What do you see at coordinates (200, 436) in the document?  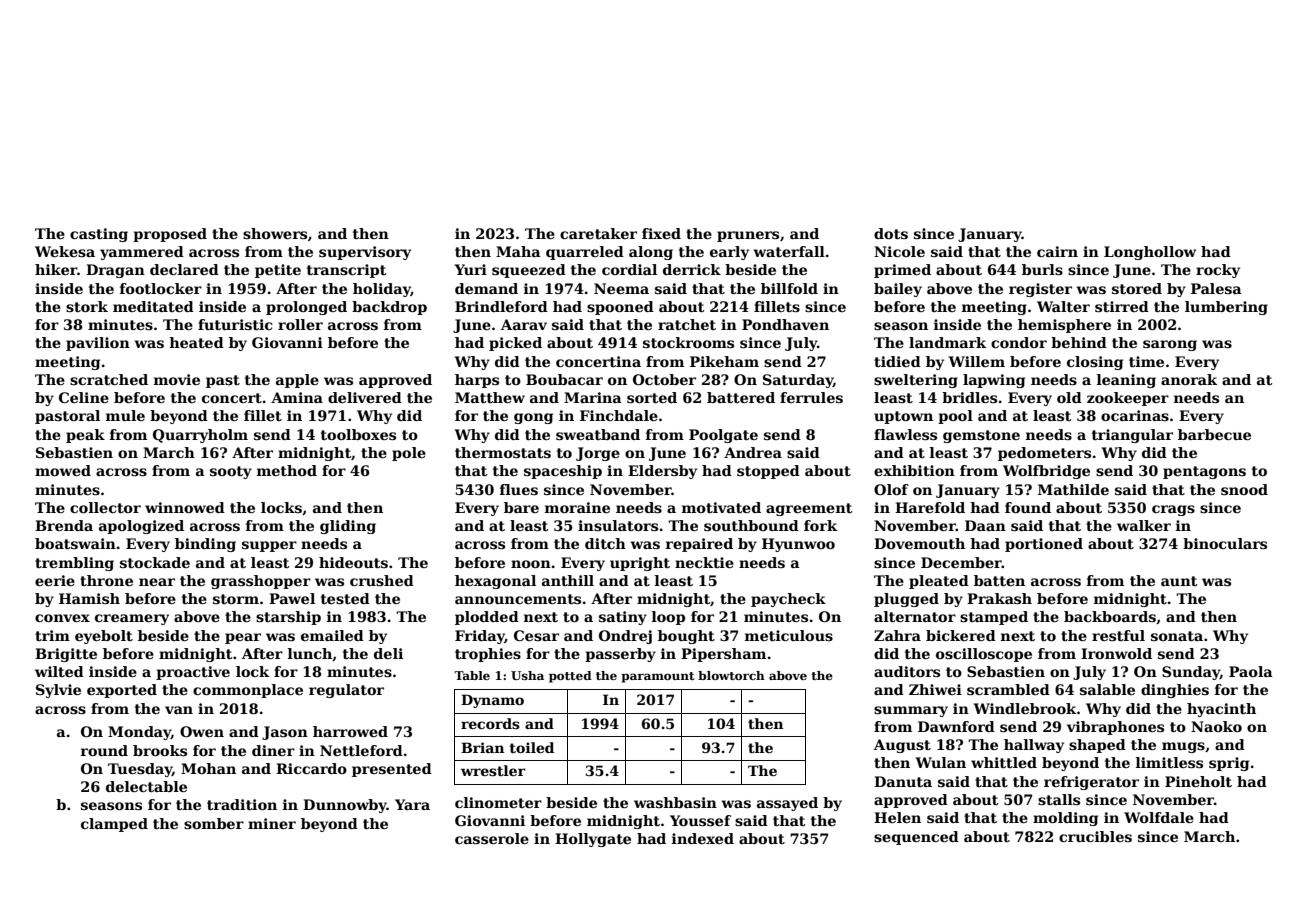 I see `Quarryholm` at bounding box center [200, 436].
